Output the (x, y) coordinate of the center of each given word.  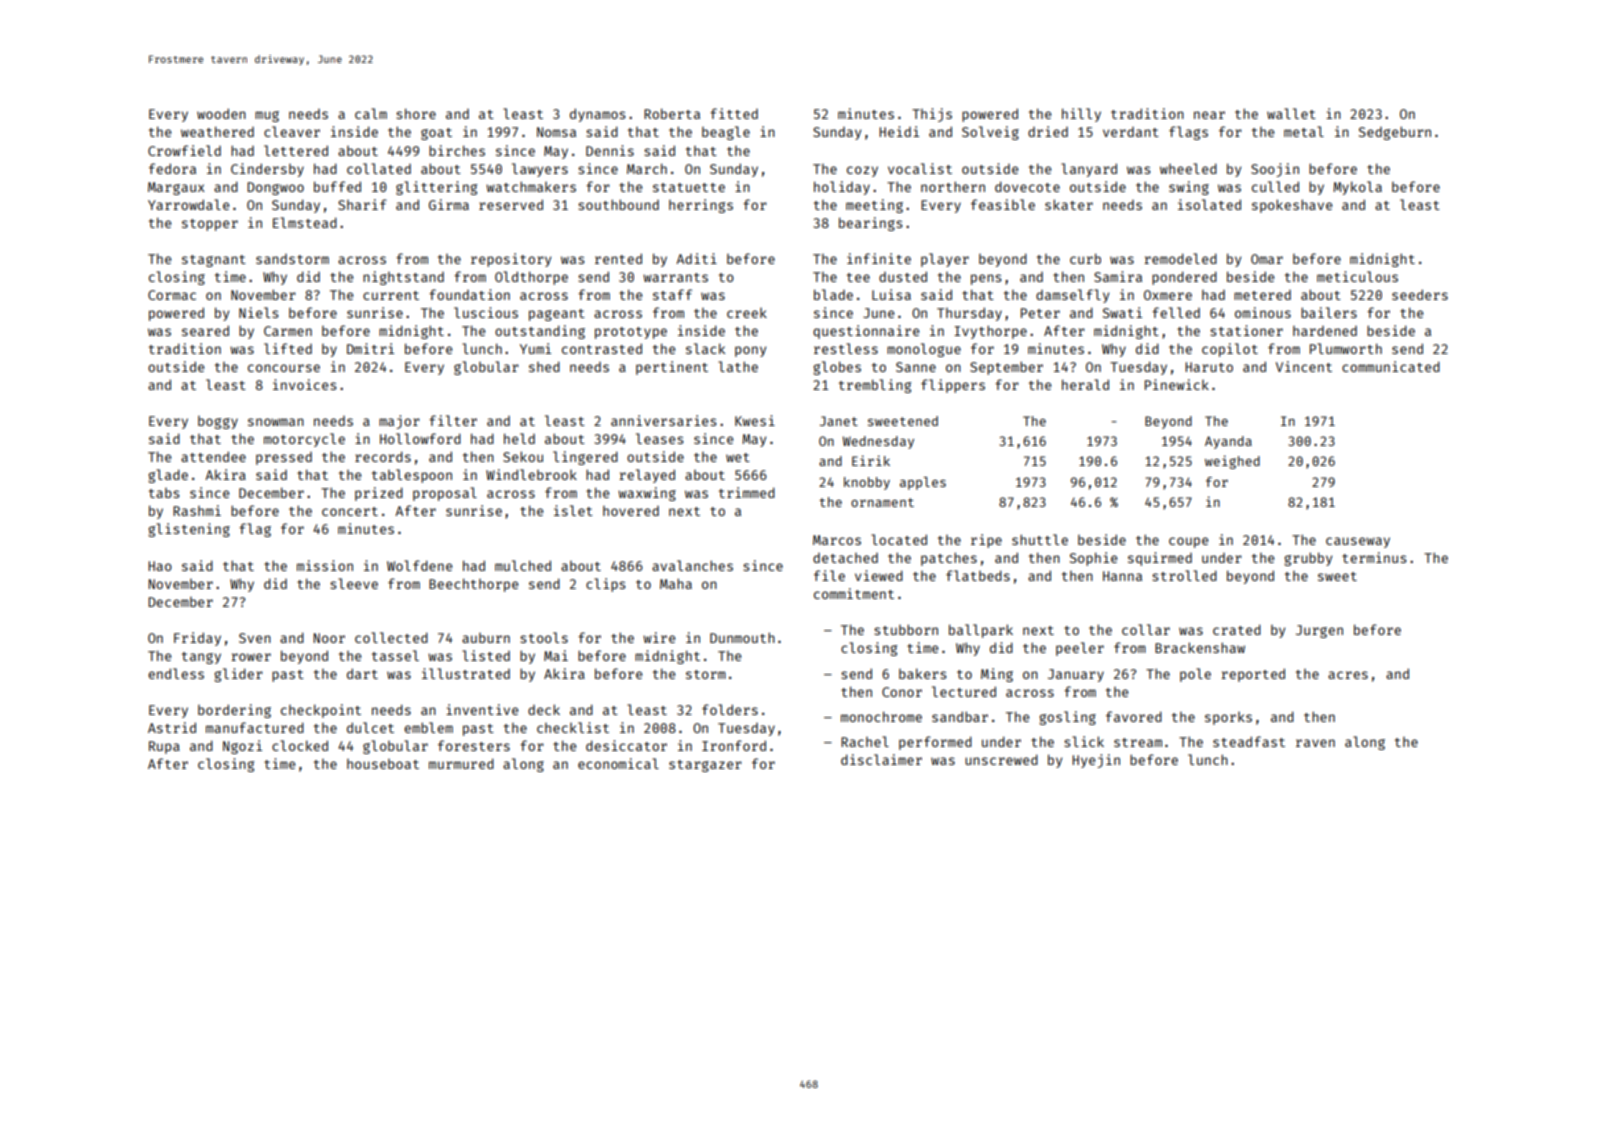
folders (730, 709)
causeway (1358, 542)
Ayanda (1228, 442)
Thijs (932, 115)
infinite (879, 258)
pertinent (672, 368)
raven (1315, 743)
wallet (1291, 113)
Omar (1267, 259)
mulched (523, 565)
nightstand (403, 278)
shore (416, 113)
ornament (882, 502)
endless (176, 673)
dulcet (370, 727)
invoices (304, 384)
